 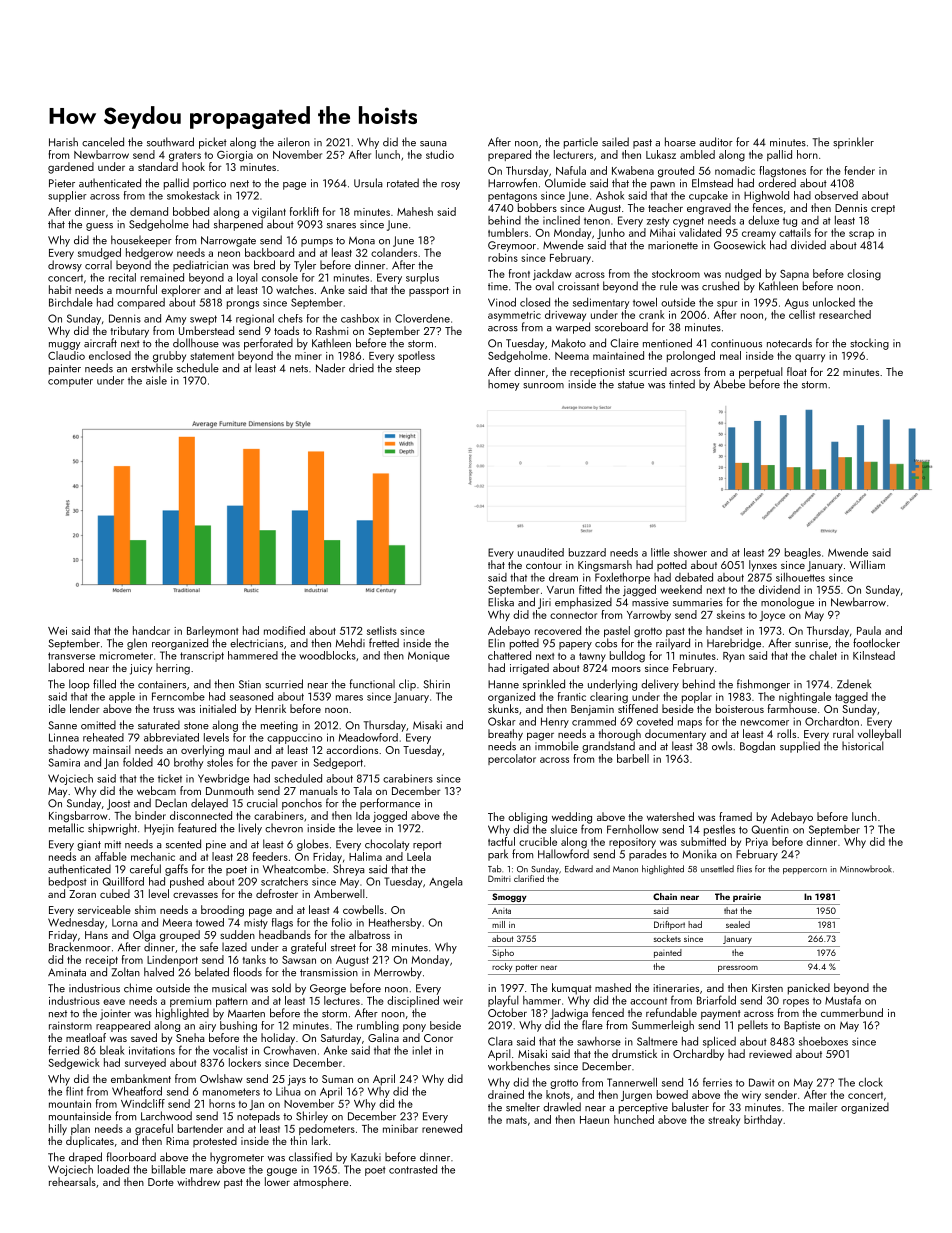 I want to click on sprinkler, so click(x=853, y=143).
